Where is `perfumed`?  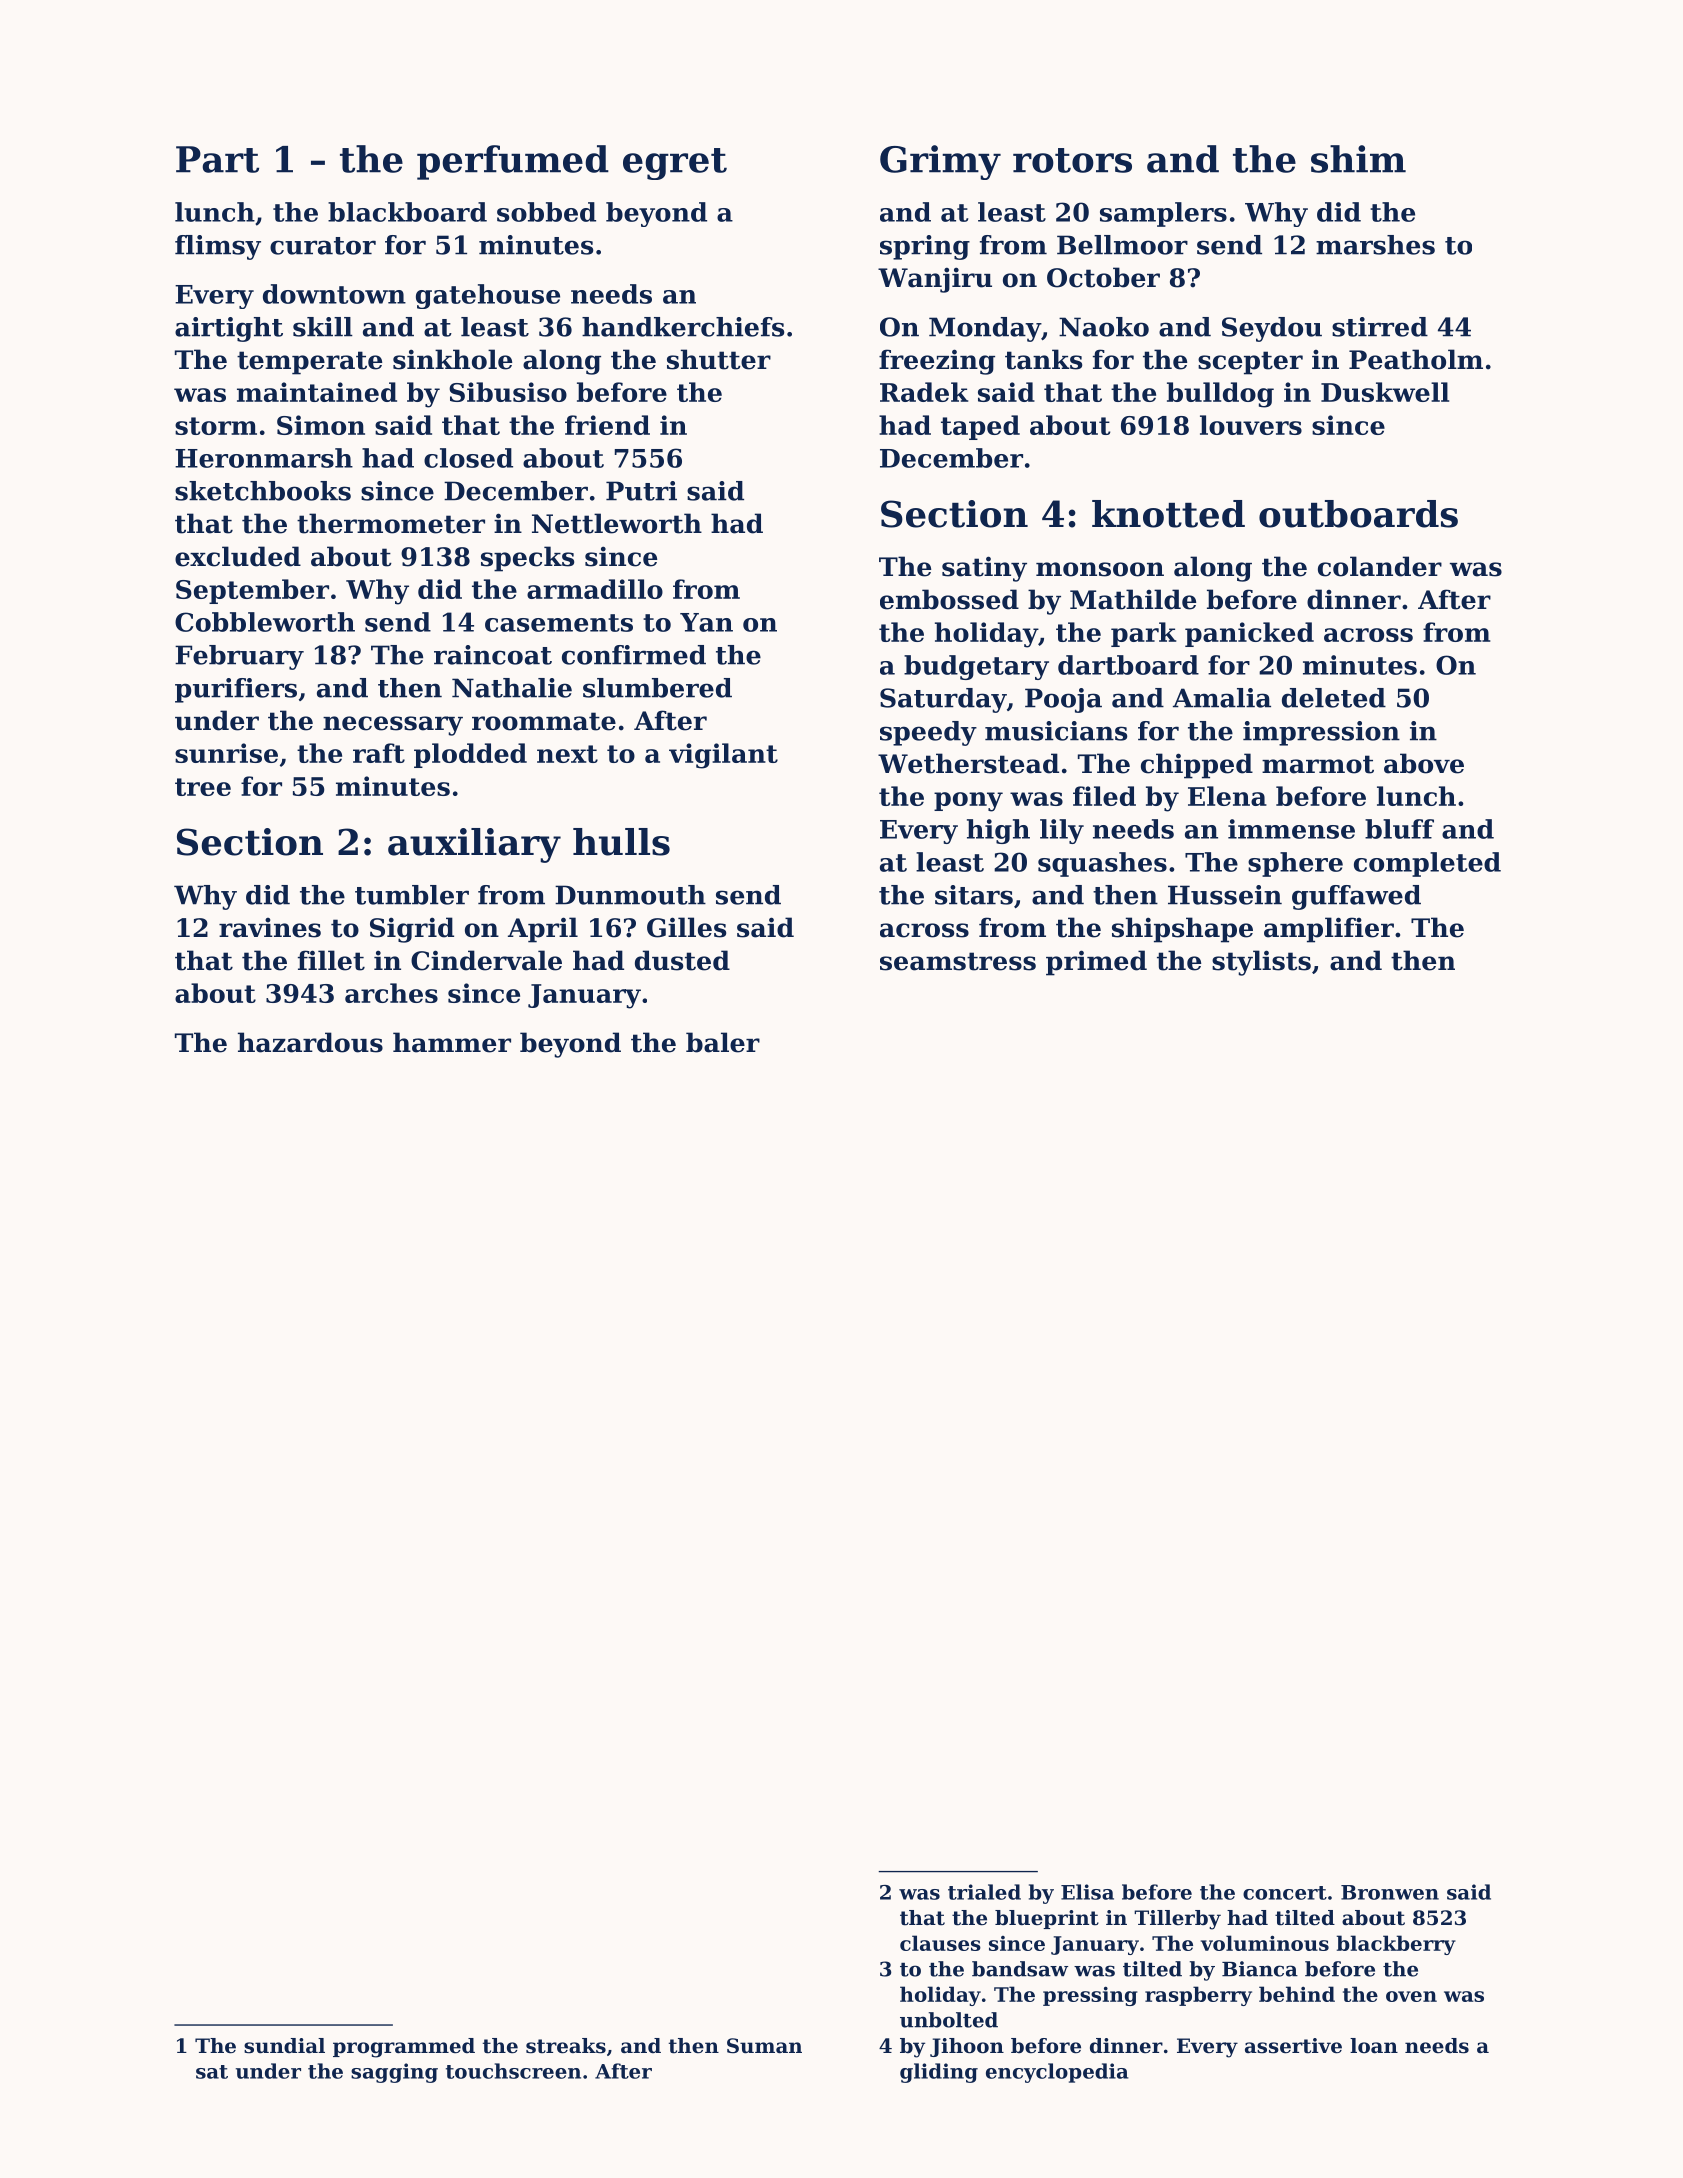 perfumed is located at coordinates (513, 162).
